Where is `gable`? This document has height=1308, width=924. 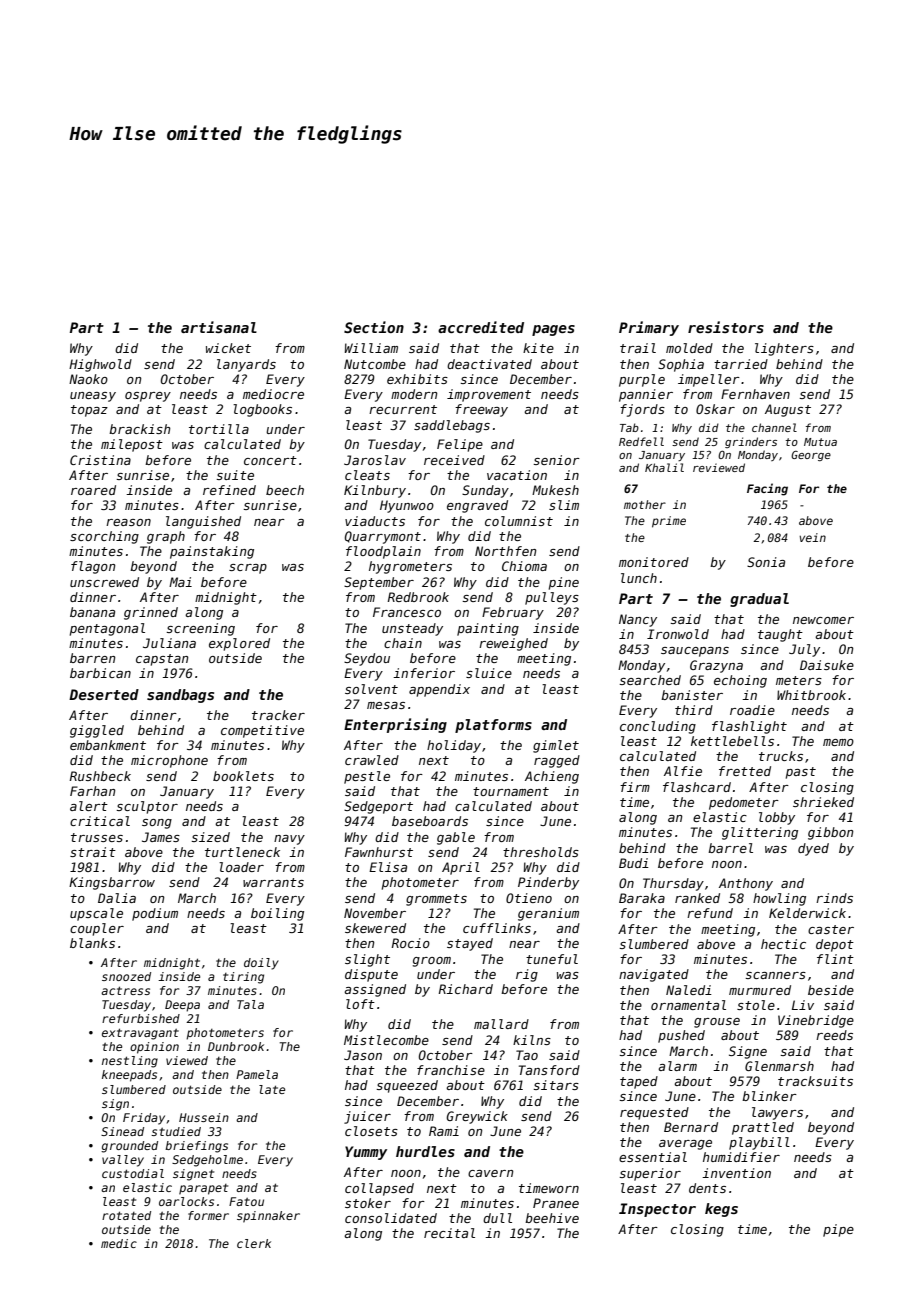
gable is located at coordinates (456, 838).
